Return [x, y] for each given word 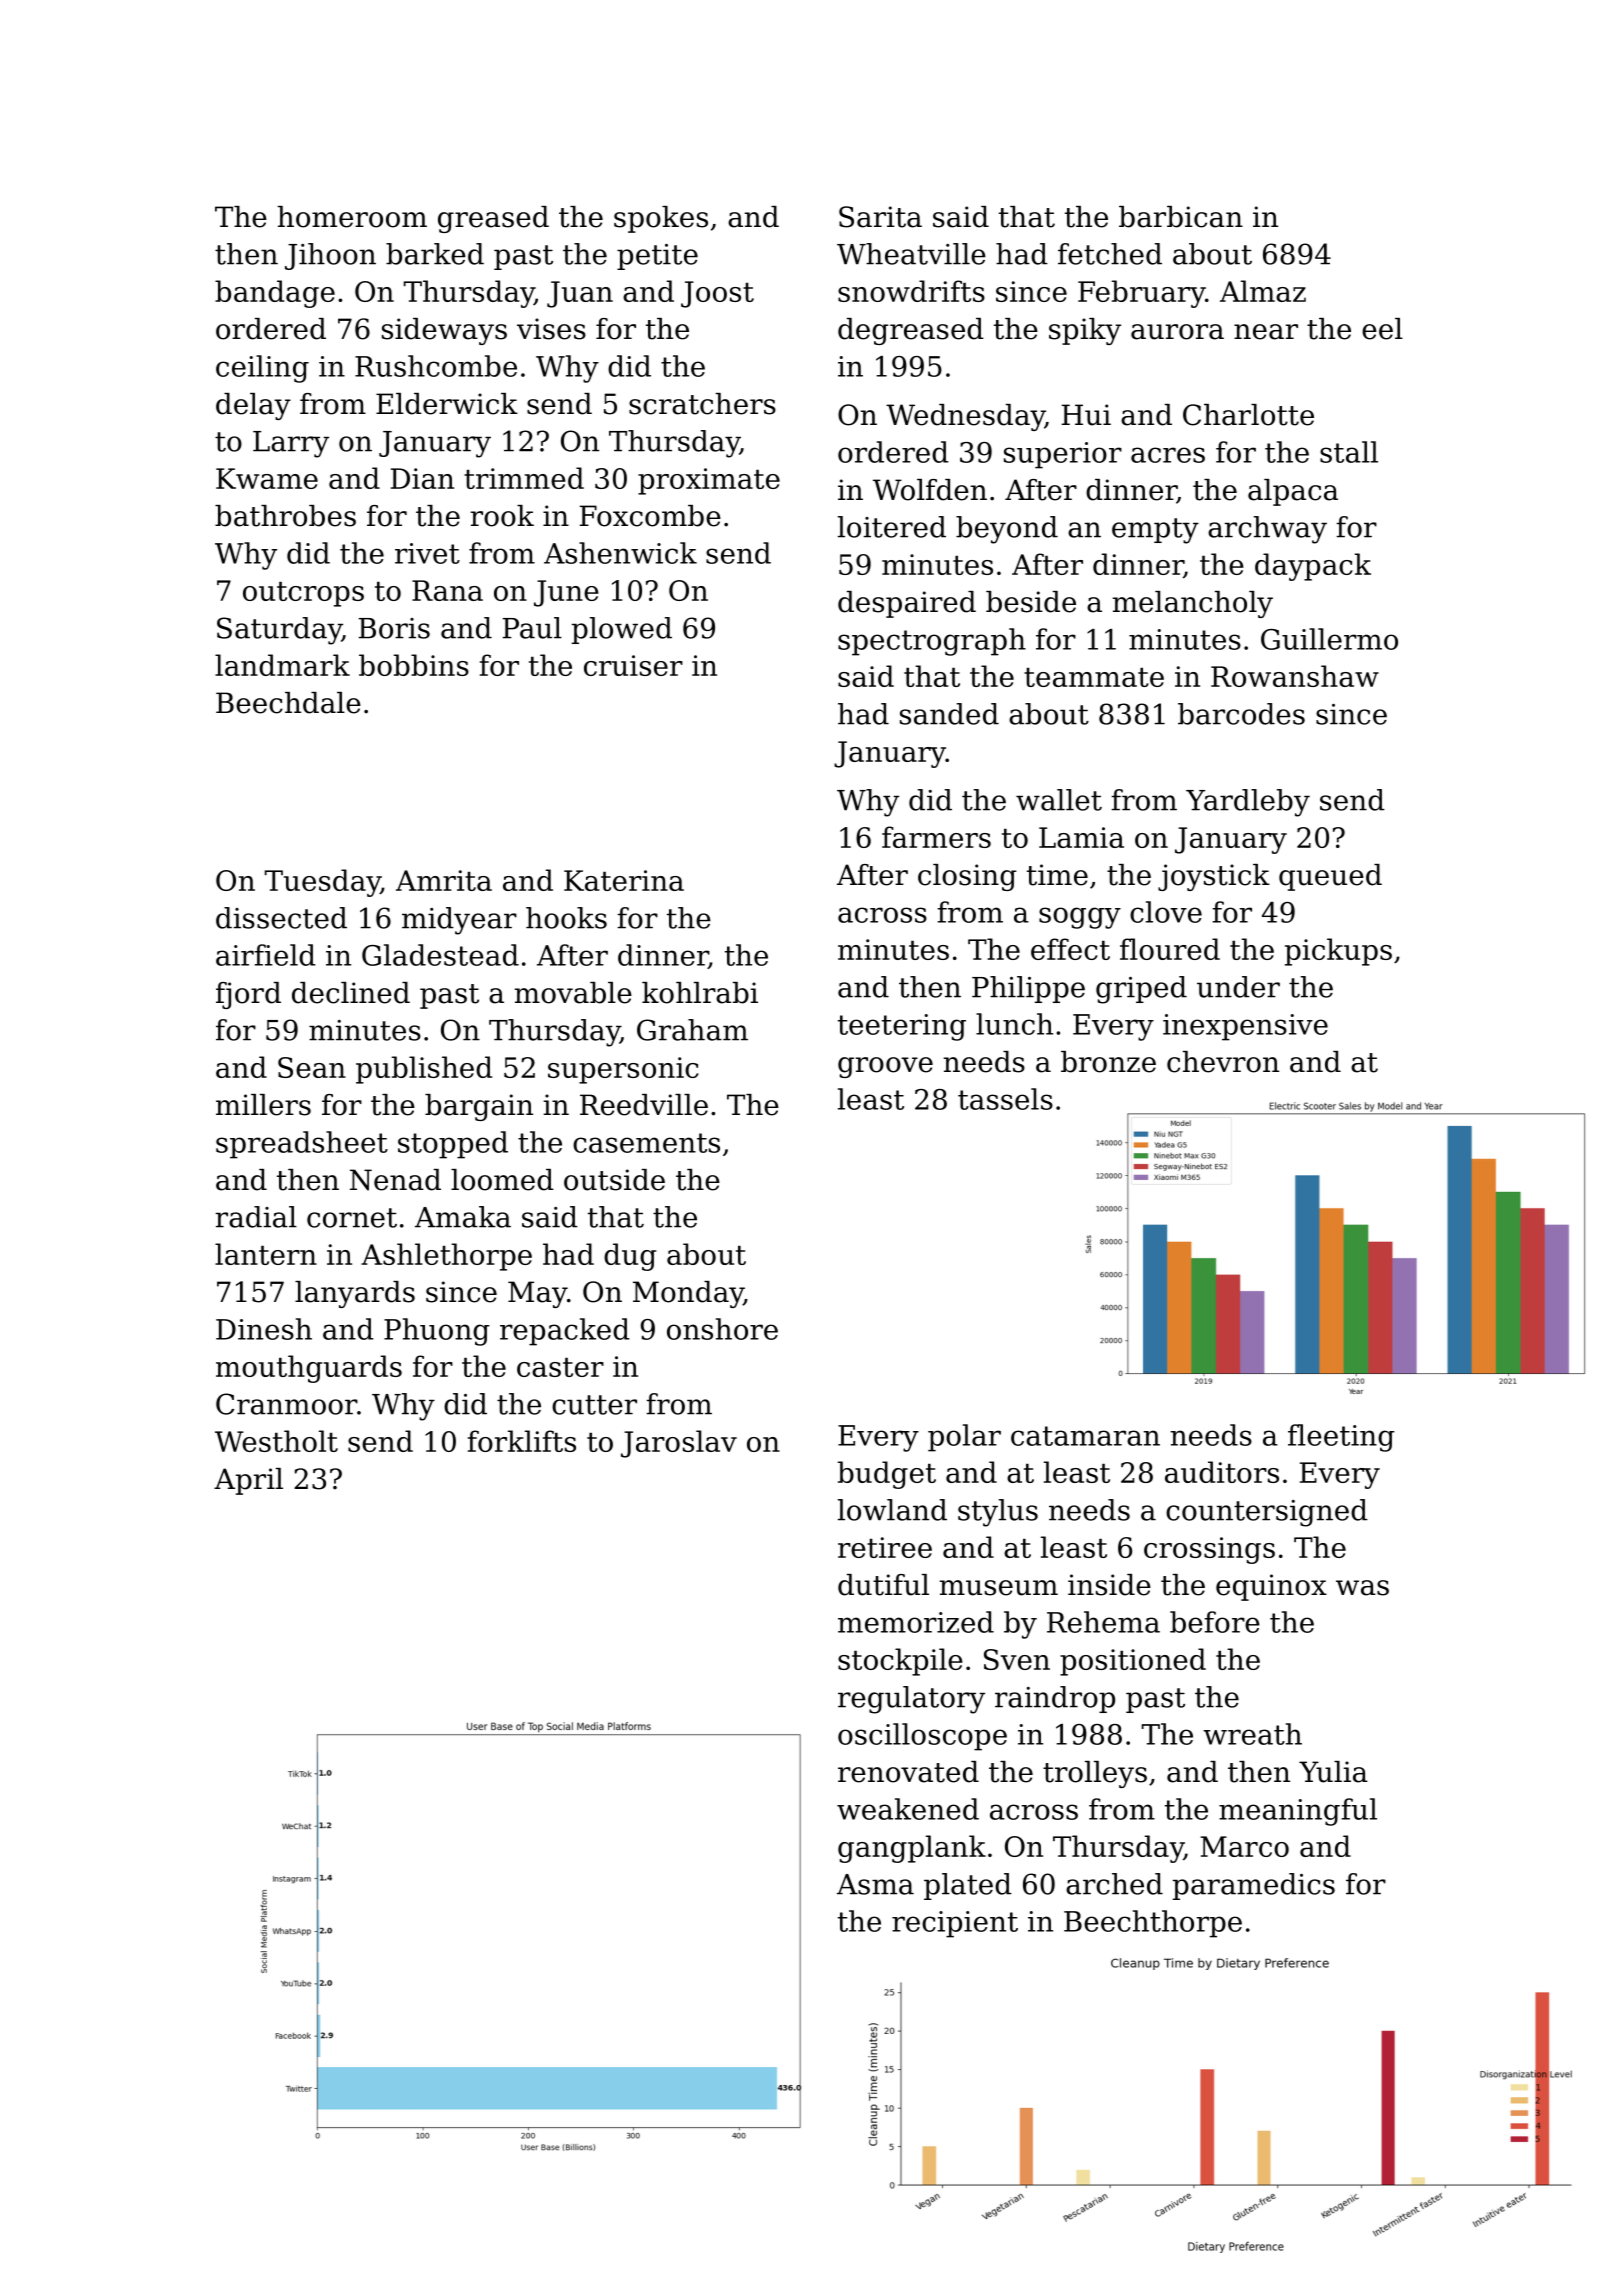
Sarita [880, 217]
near [1266, 332]
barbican [1181, 217]
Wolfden [930, 490]
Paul [532, 628]
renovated [908, 1772]
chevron [1223, 1062]
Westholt [276, 1441]
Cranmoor [286, 1404]
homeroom [352, 217]
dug [630, 1257]
